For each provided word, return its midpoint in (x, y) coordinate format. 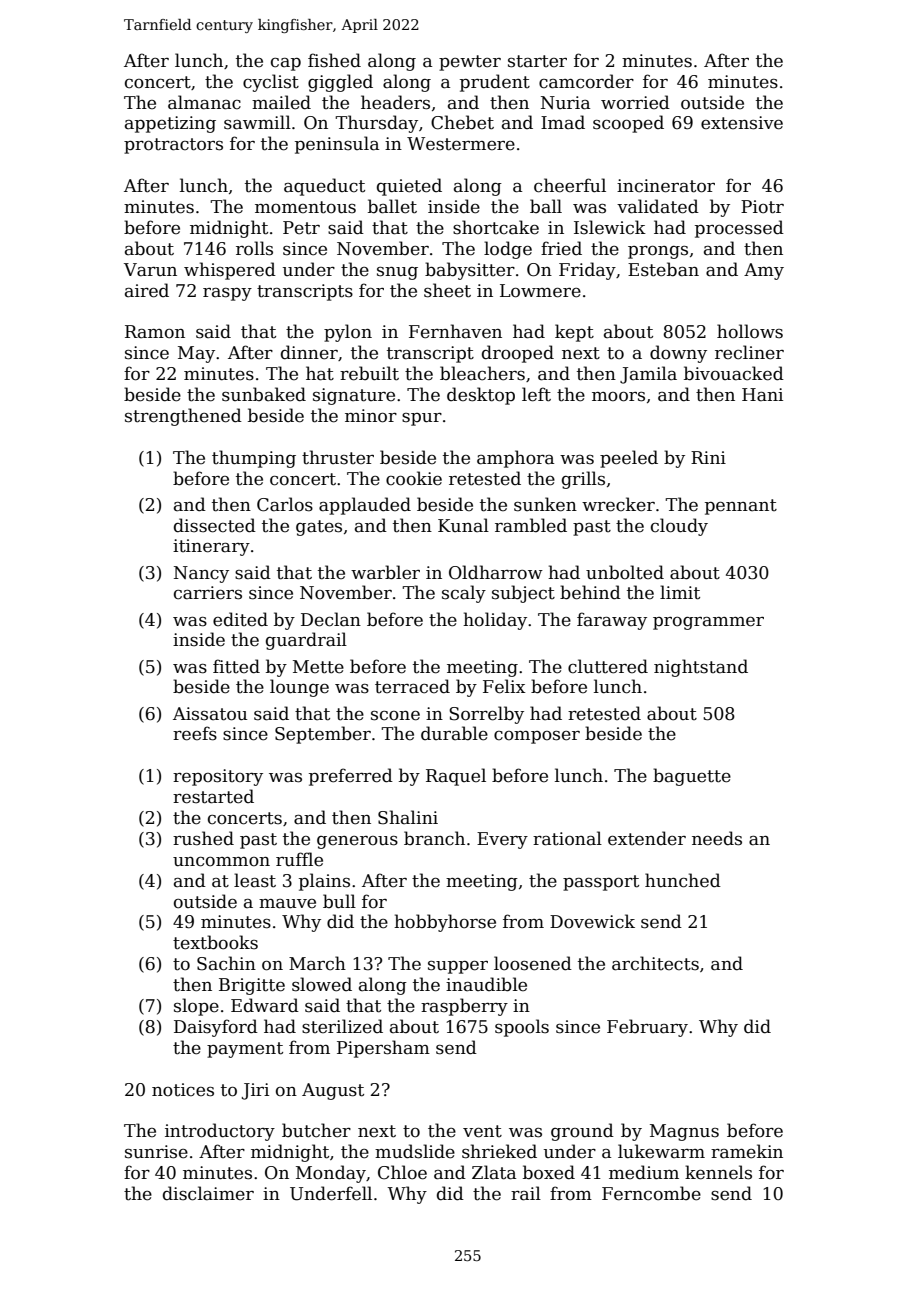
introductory (220, 1132)
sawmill (257, 122)
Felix (504, 686)
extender (647, 838)
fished (334, 60)
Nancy (201, 574)
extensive (742, 123)
